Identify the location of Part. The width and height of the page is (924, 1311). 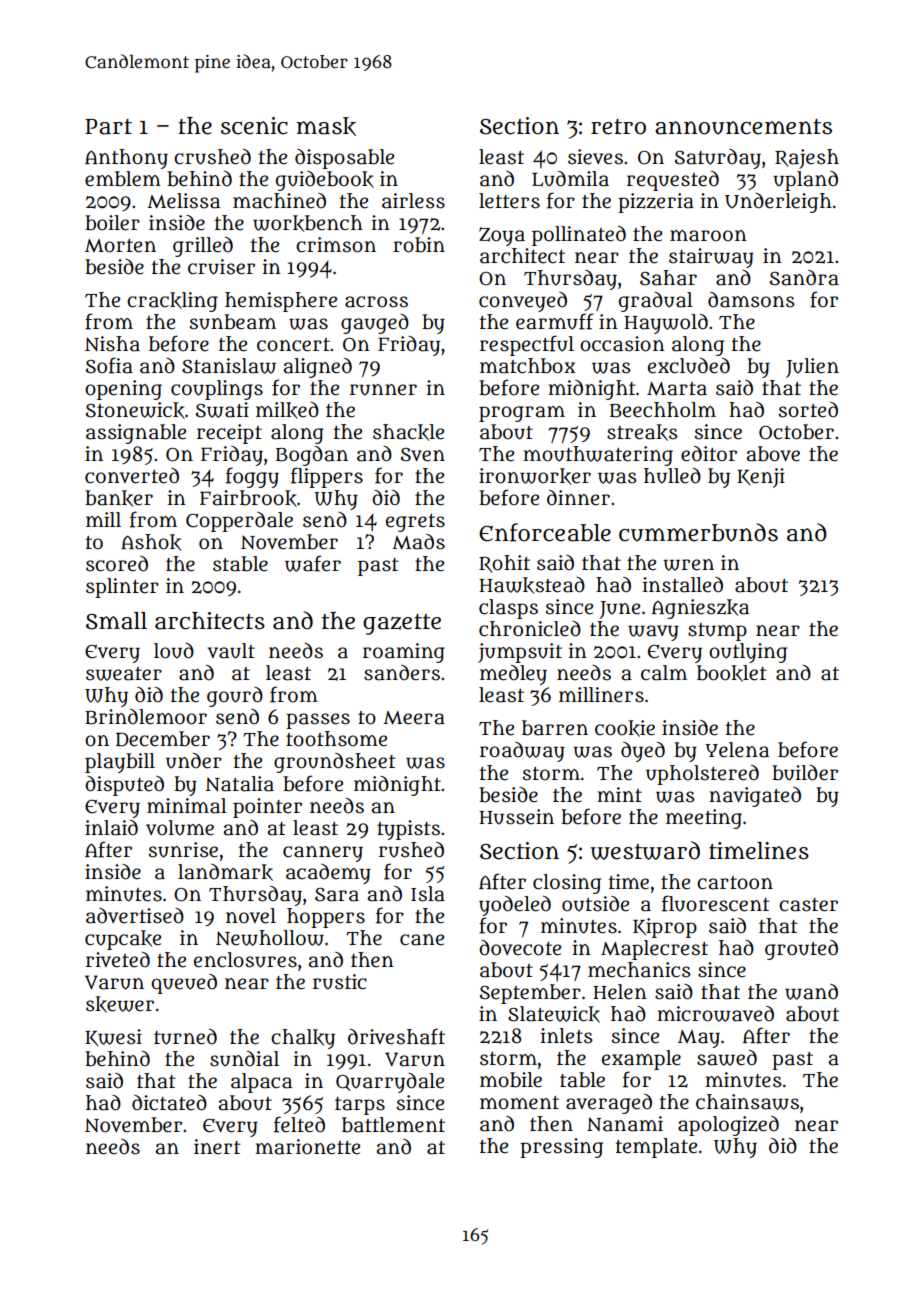
(108, 127).
